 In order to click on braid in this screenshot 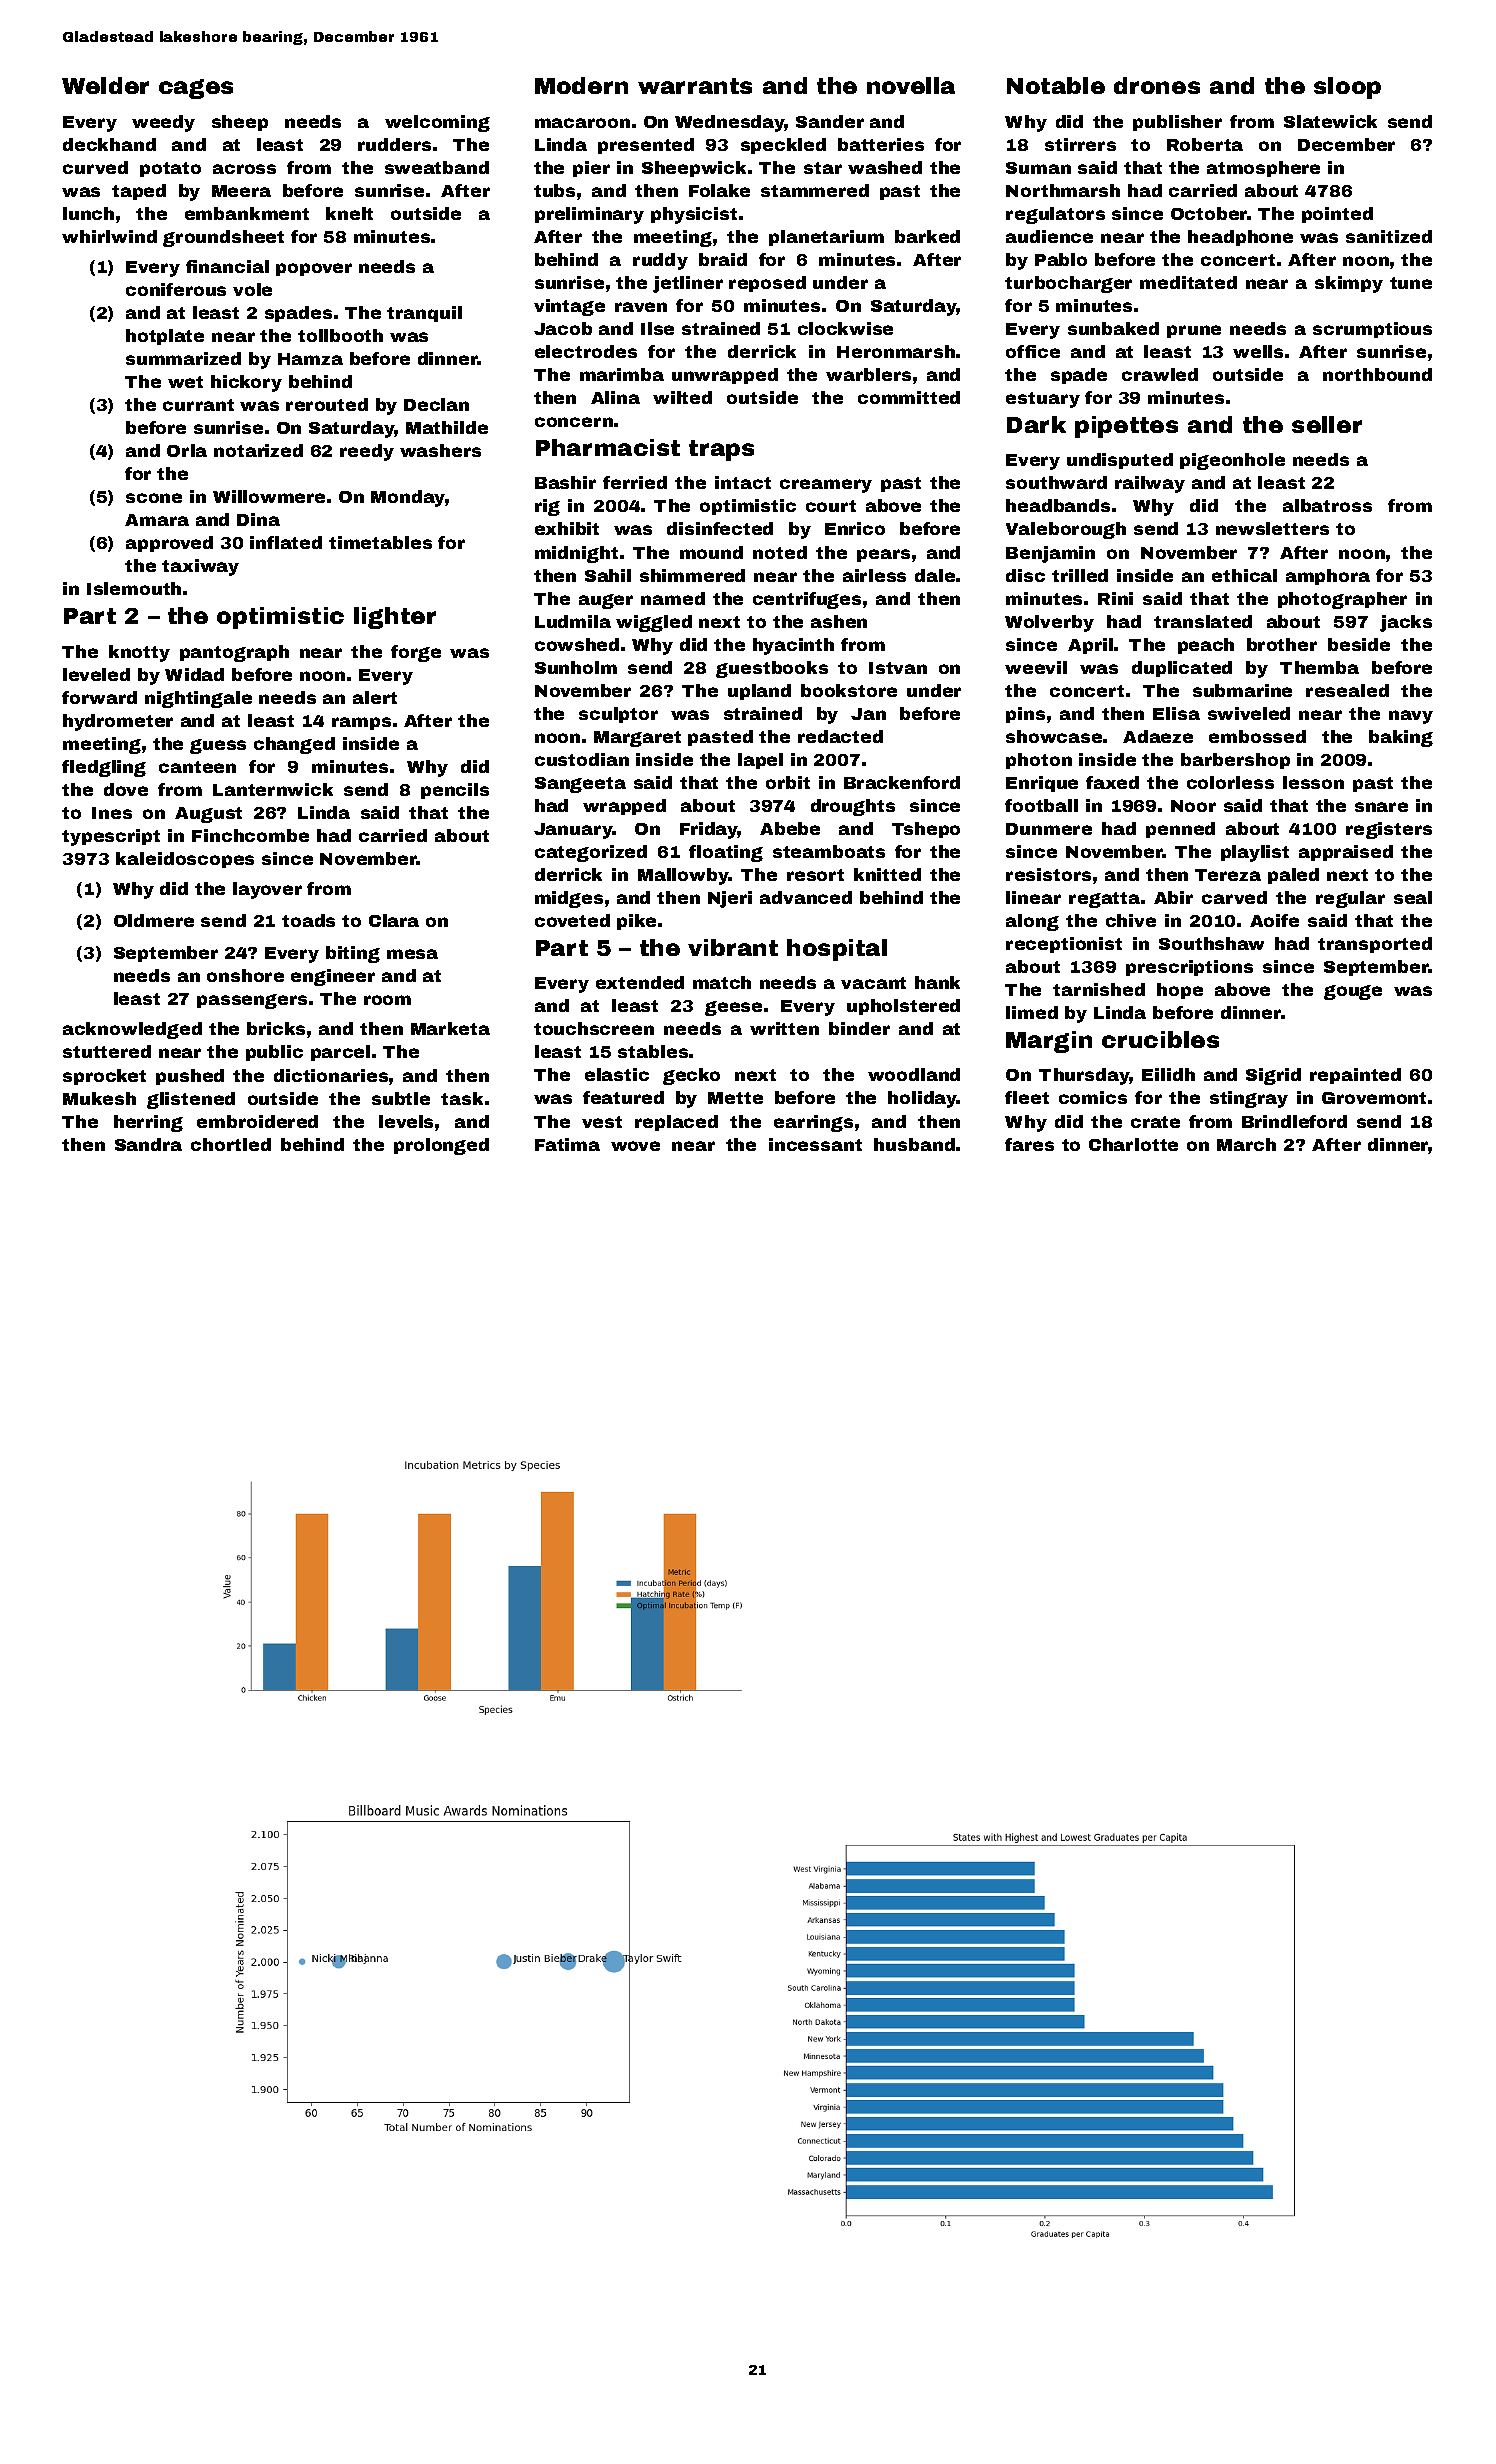, I will do `click(723, 259)`.
